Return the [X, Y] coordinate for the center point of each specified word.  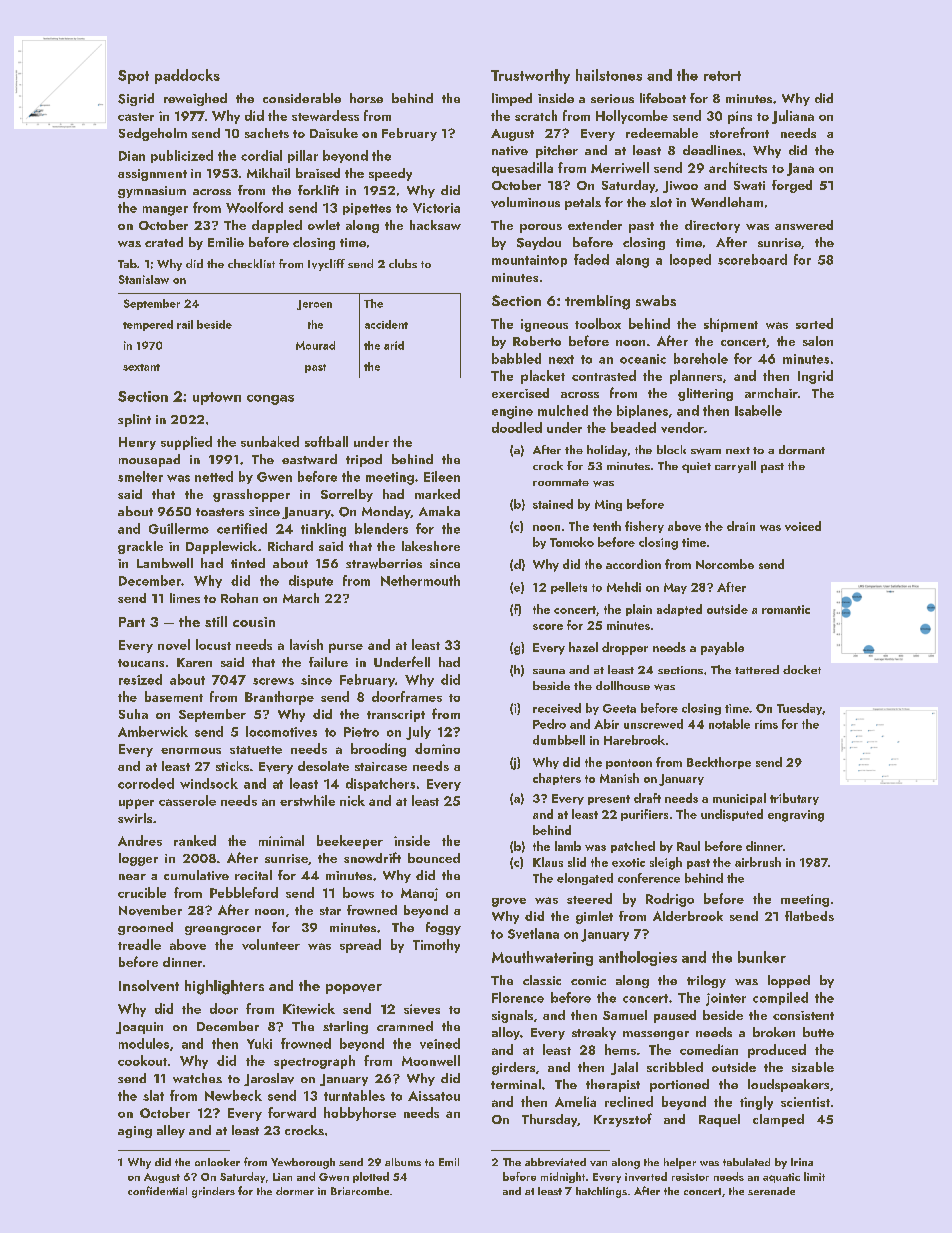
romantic [786, 609]
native [510, 150]
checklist [251, 263]
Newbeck [233, 1095]
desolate [323, 766]
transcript [396, 716]
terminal [516, 1084]
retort [722, 76]
